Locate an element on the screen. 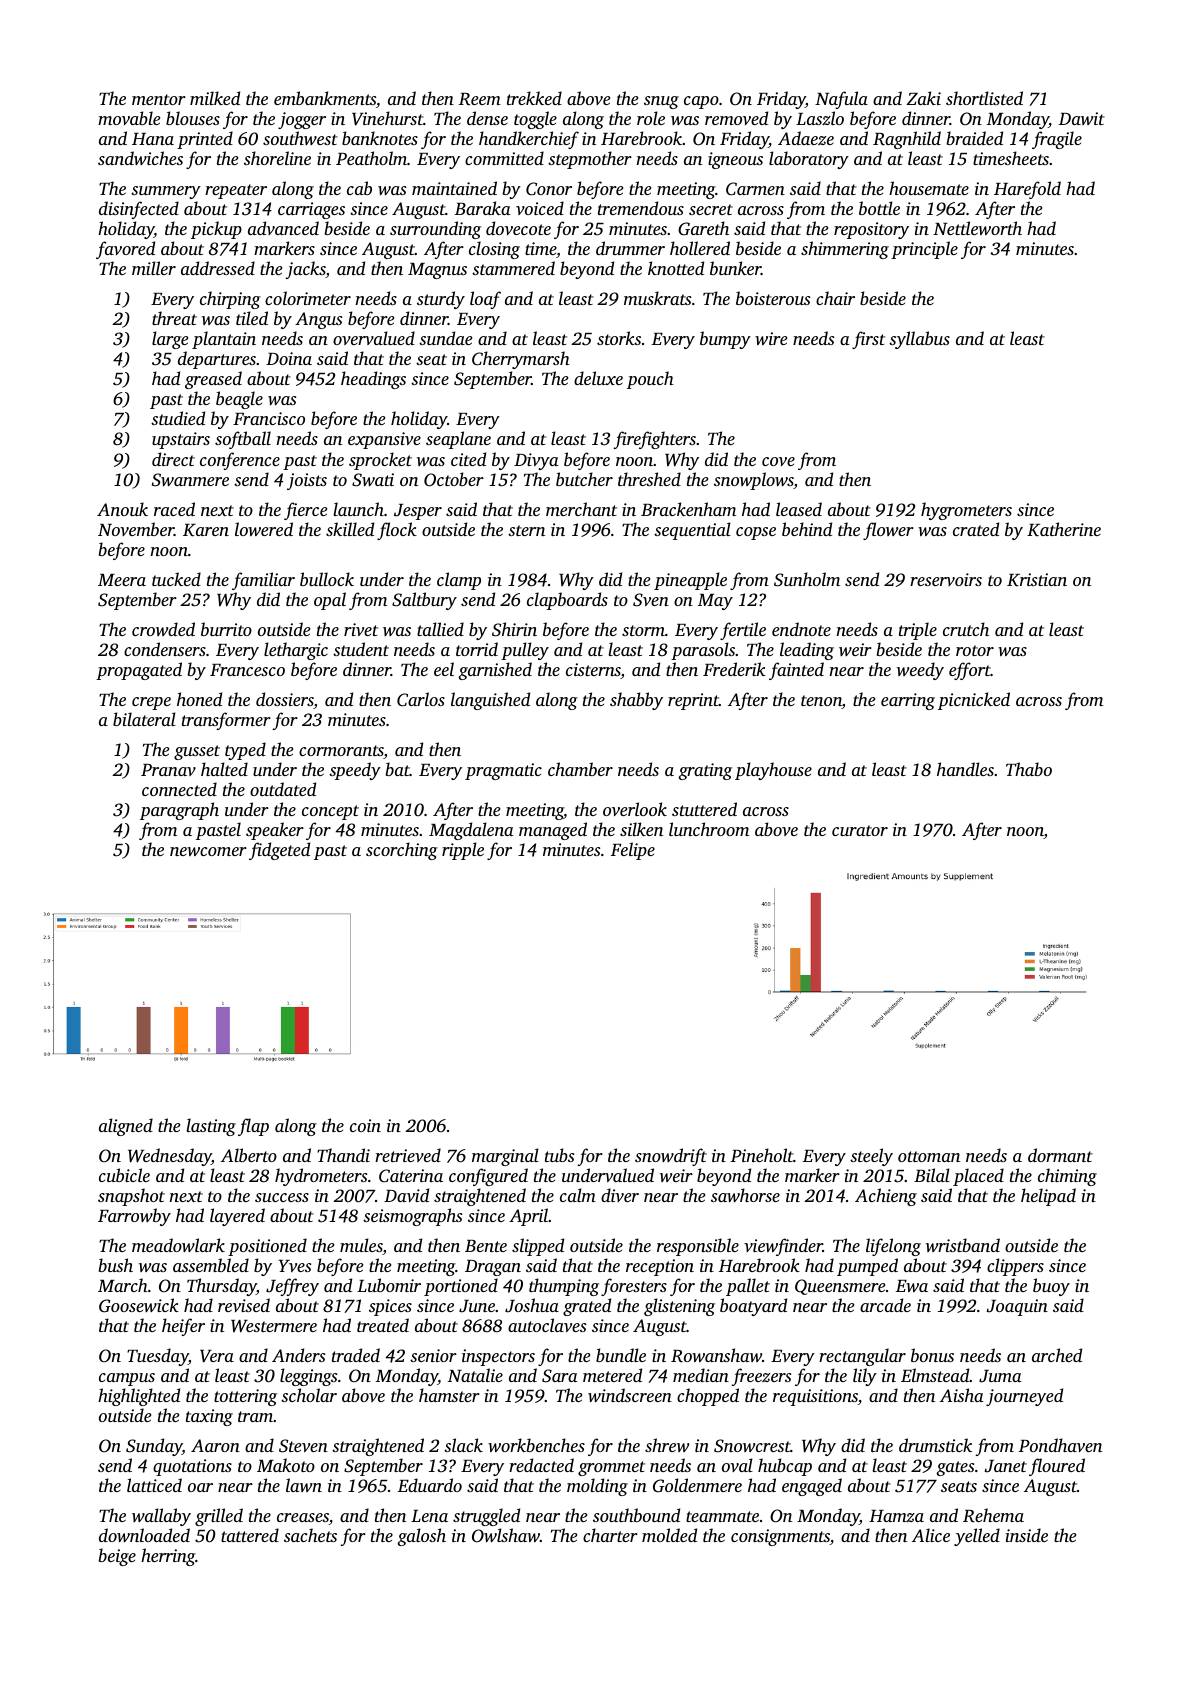  Reem is located at coordinates (480, 99).
